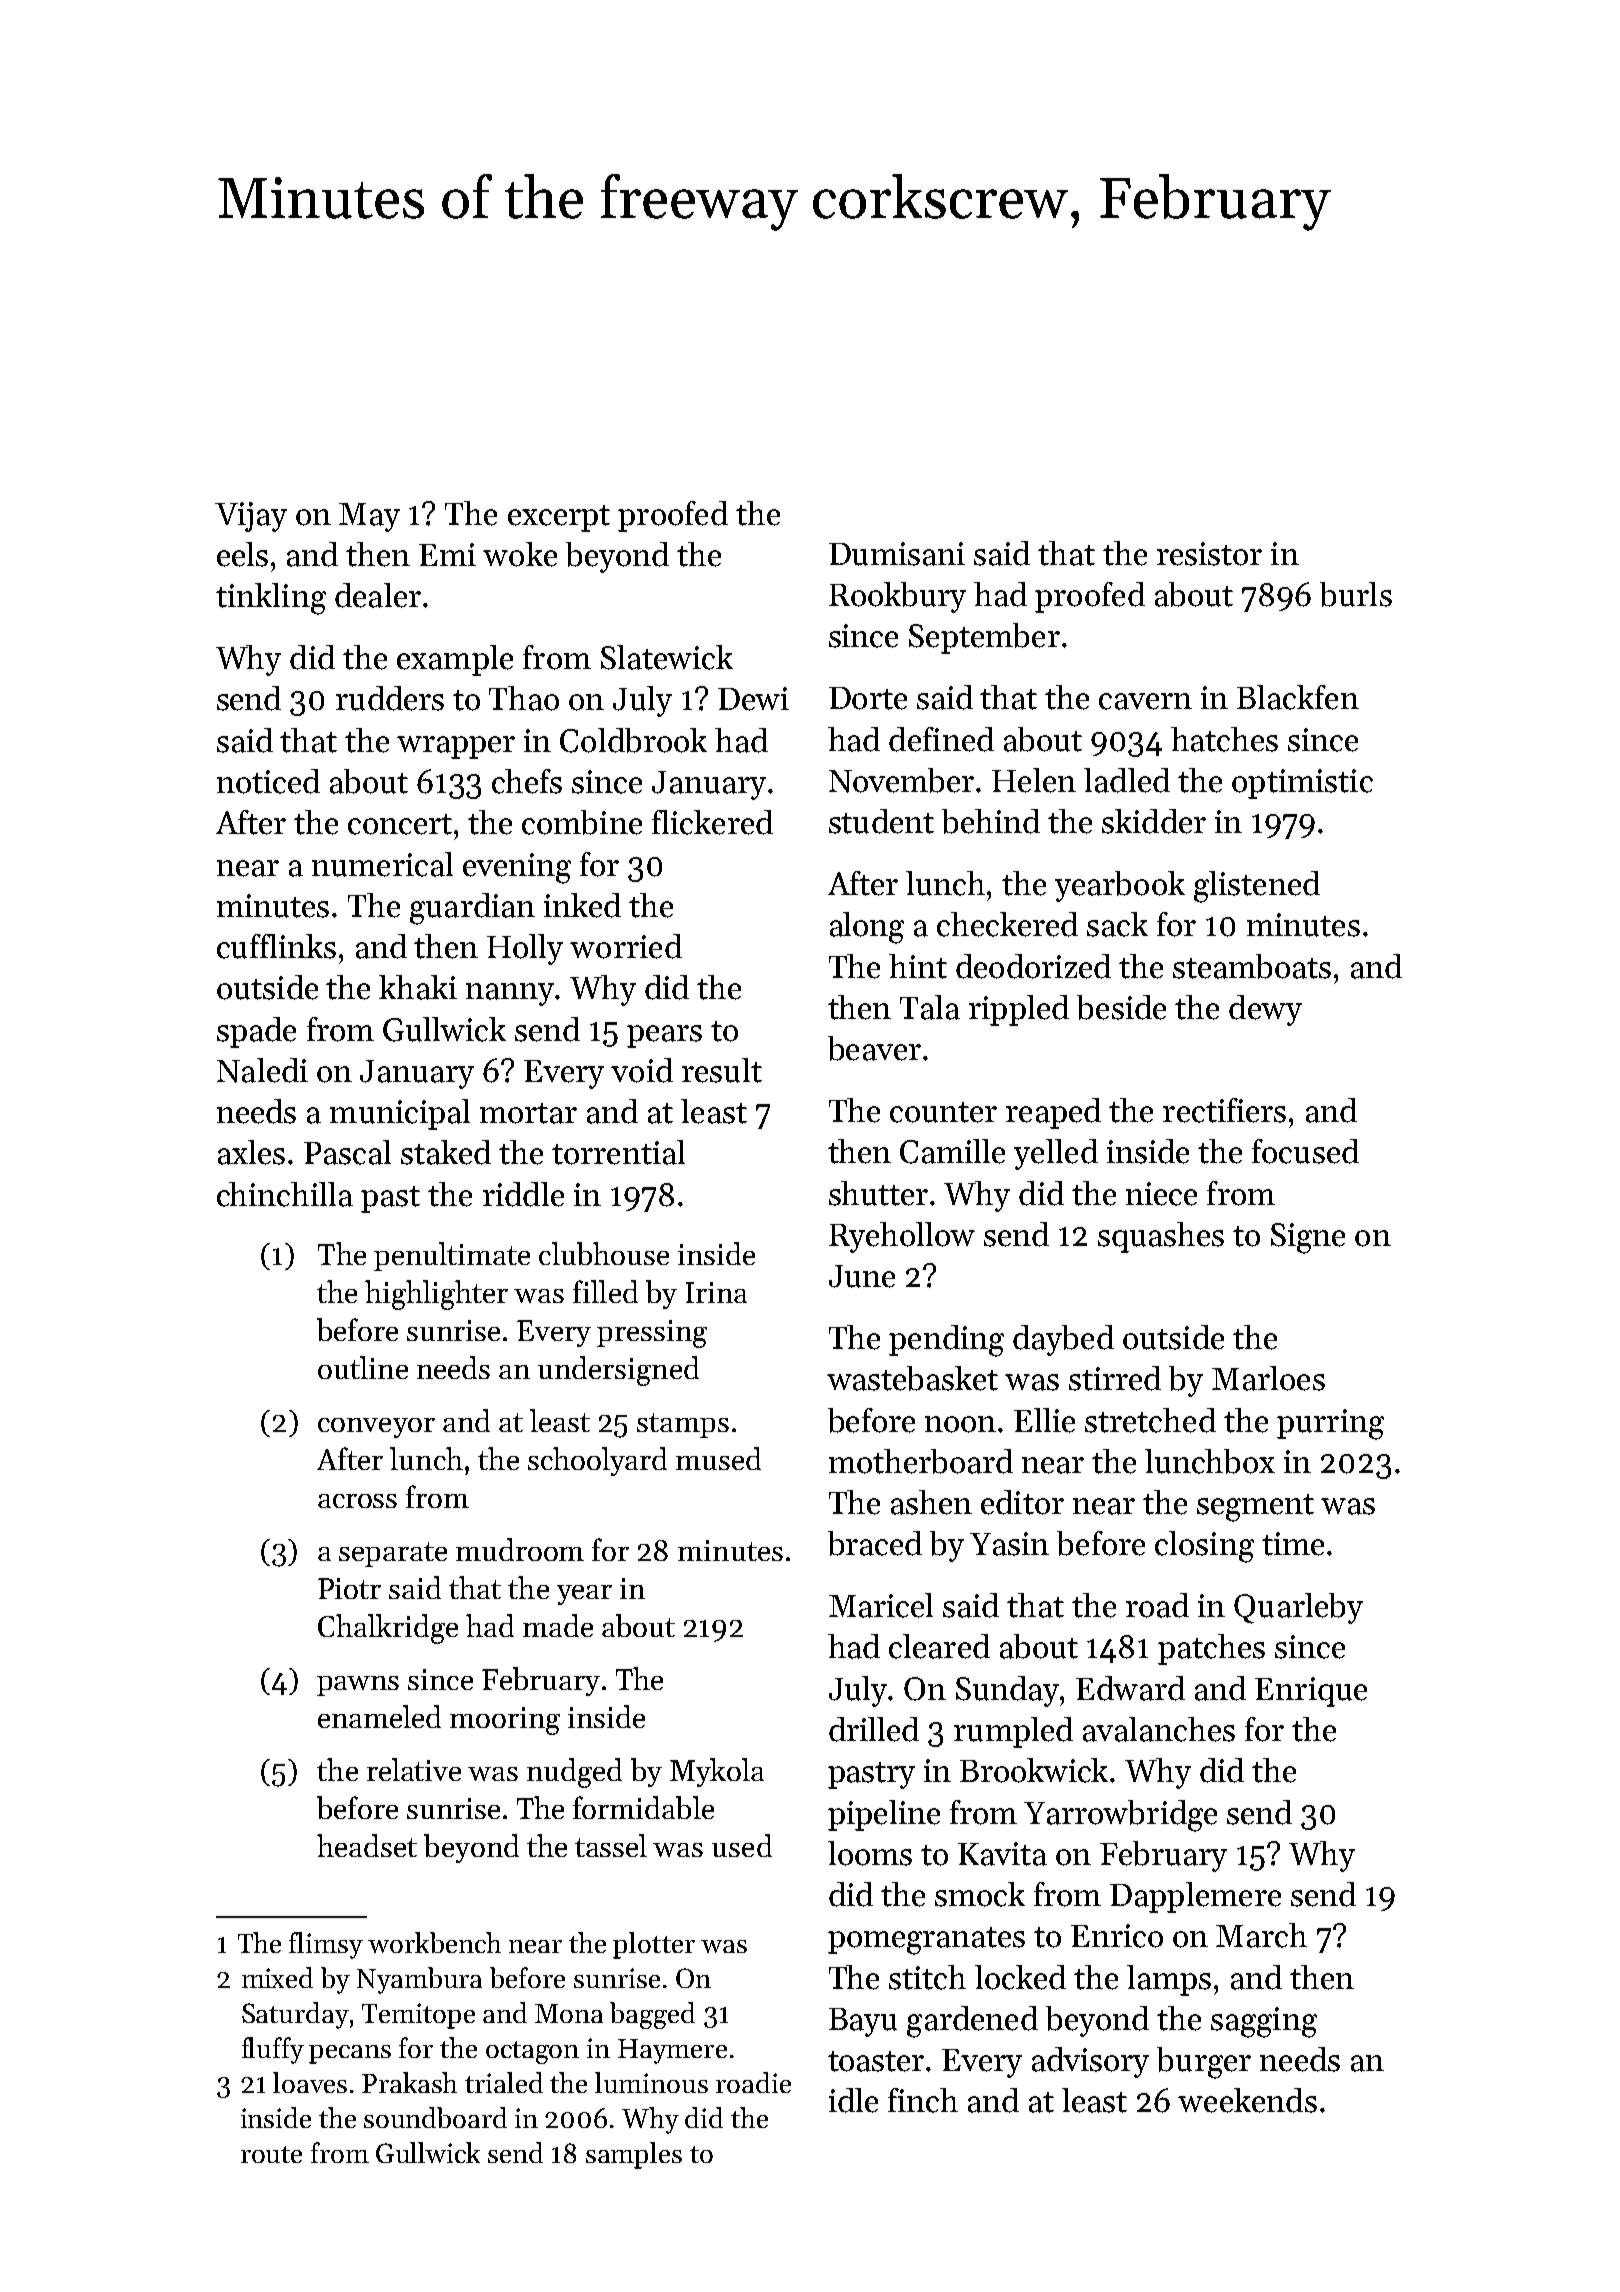  What do you see at coordinates (604, 1253) in the page?
I see `clubhouse` at bounding box center [604, 1253].
